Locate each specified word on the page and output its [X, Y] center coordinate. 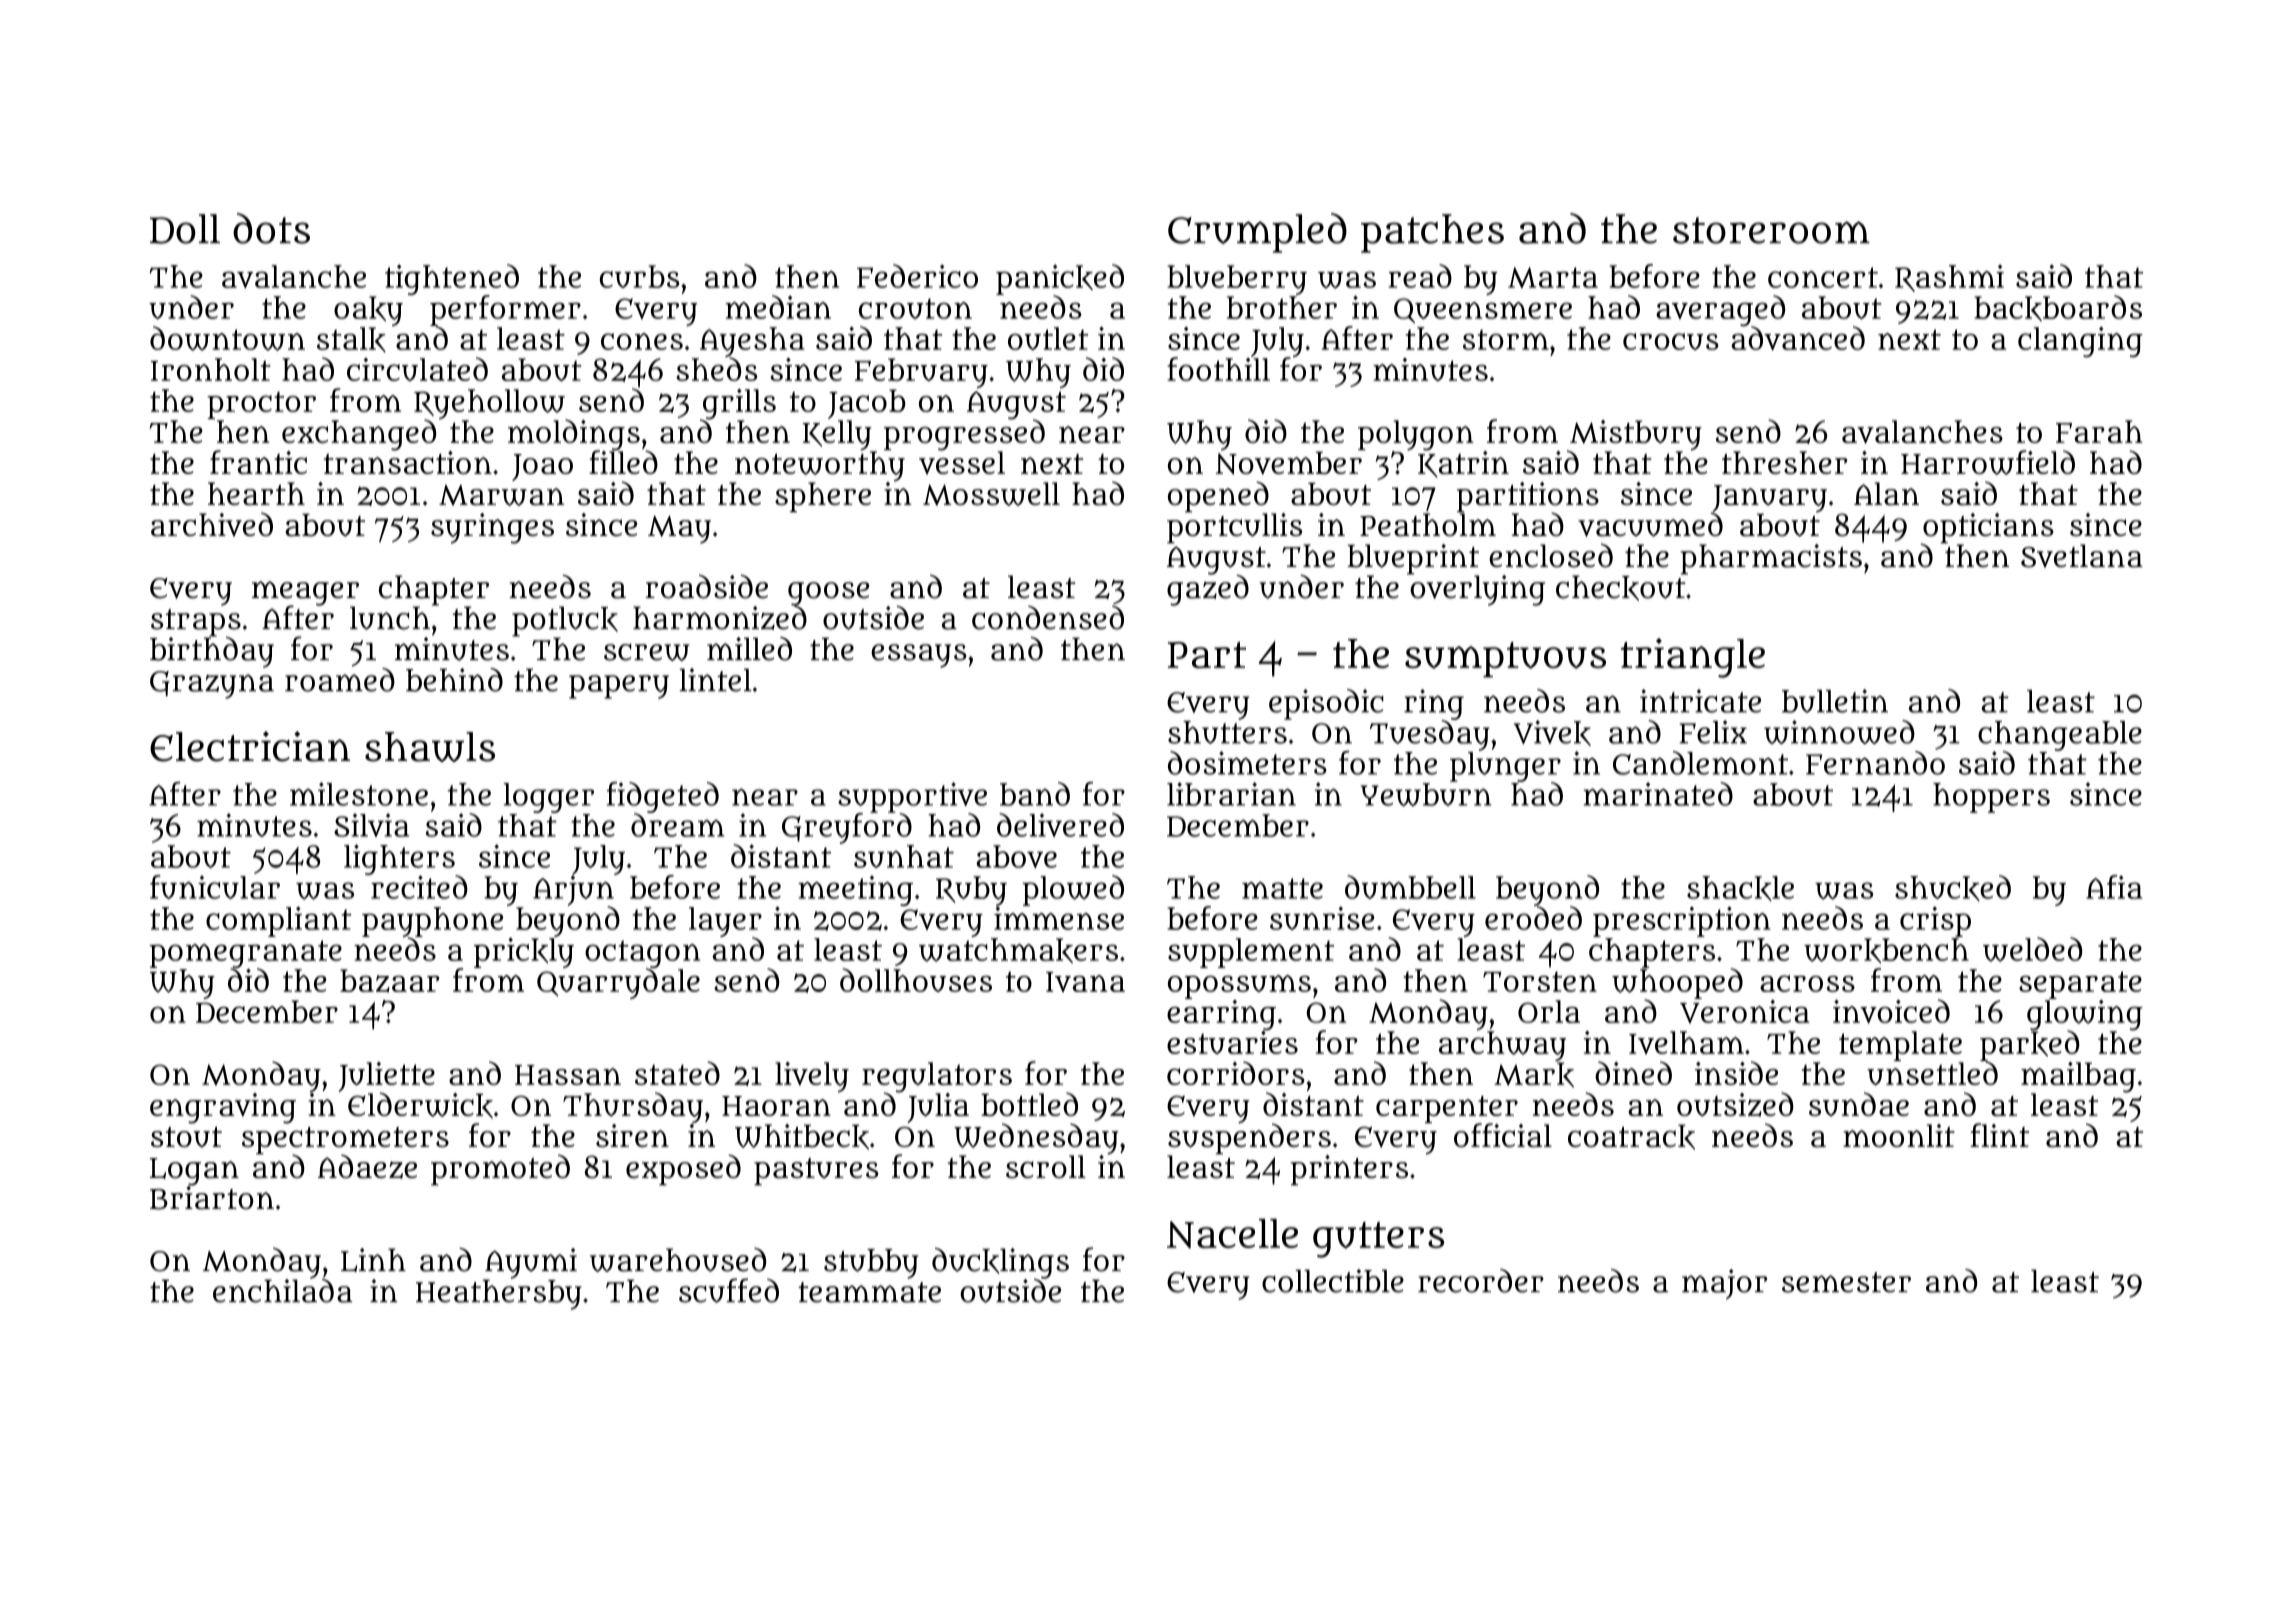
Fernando [1875, 763]
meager [305, 593]
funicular [215, 887]
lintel [716, 680]
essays [919, 656]
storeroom [1771, 230]
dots [271, 228]
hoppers [1991, 798]
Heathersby [499, 1294]
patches [1432, 233]
